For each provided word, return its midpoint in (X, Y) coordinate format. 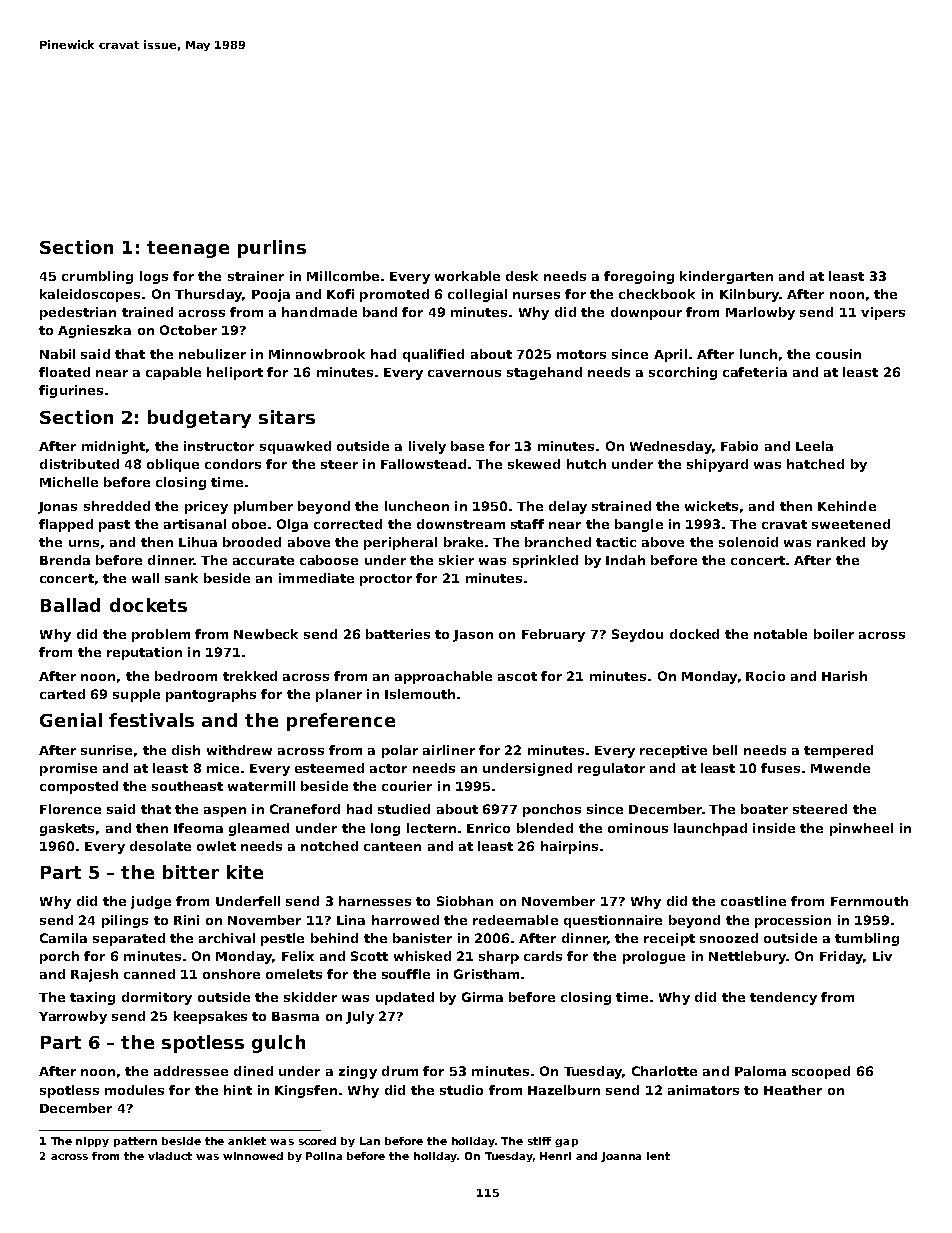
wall (145, 578)
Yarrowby (73, 1017)
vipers (883, 313)
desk (522, 276)
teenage (188, 249)
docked (694, 634)
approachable (443, 677)
